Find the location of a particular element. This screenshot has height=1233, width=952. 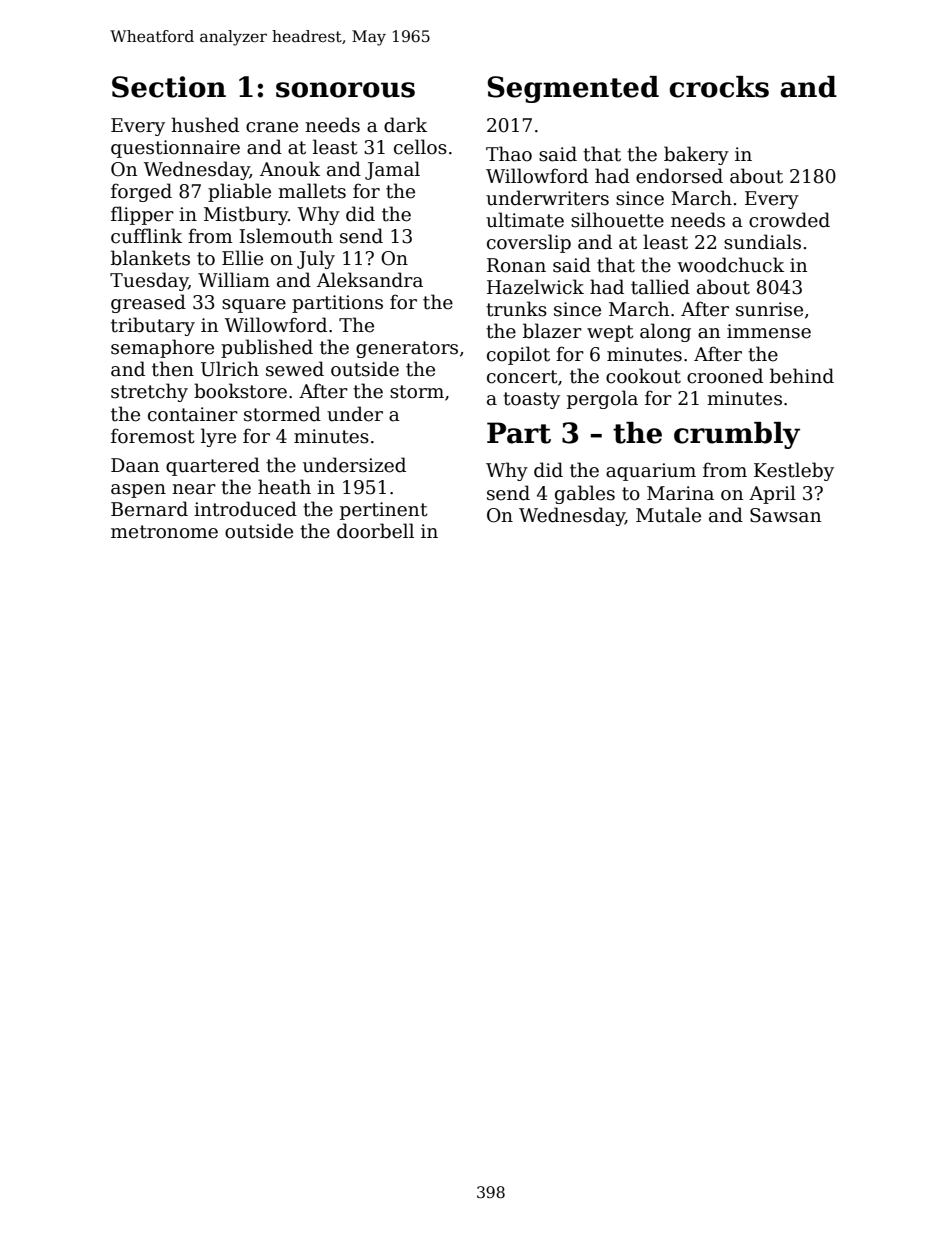

crocks is located at coordinates (719, 87).
